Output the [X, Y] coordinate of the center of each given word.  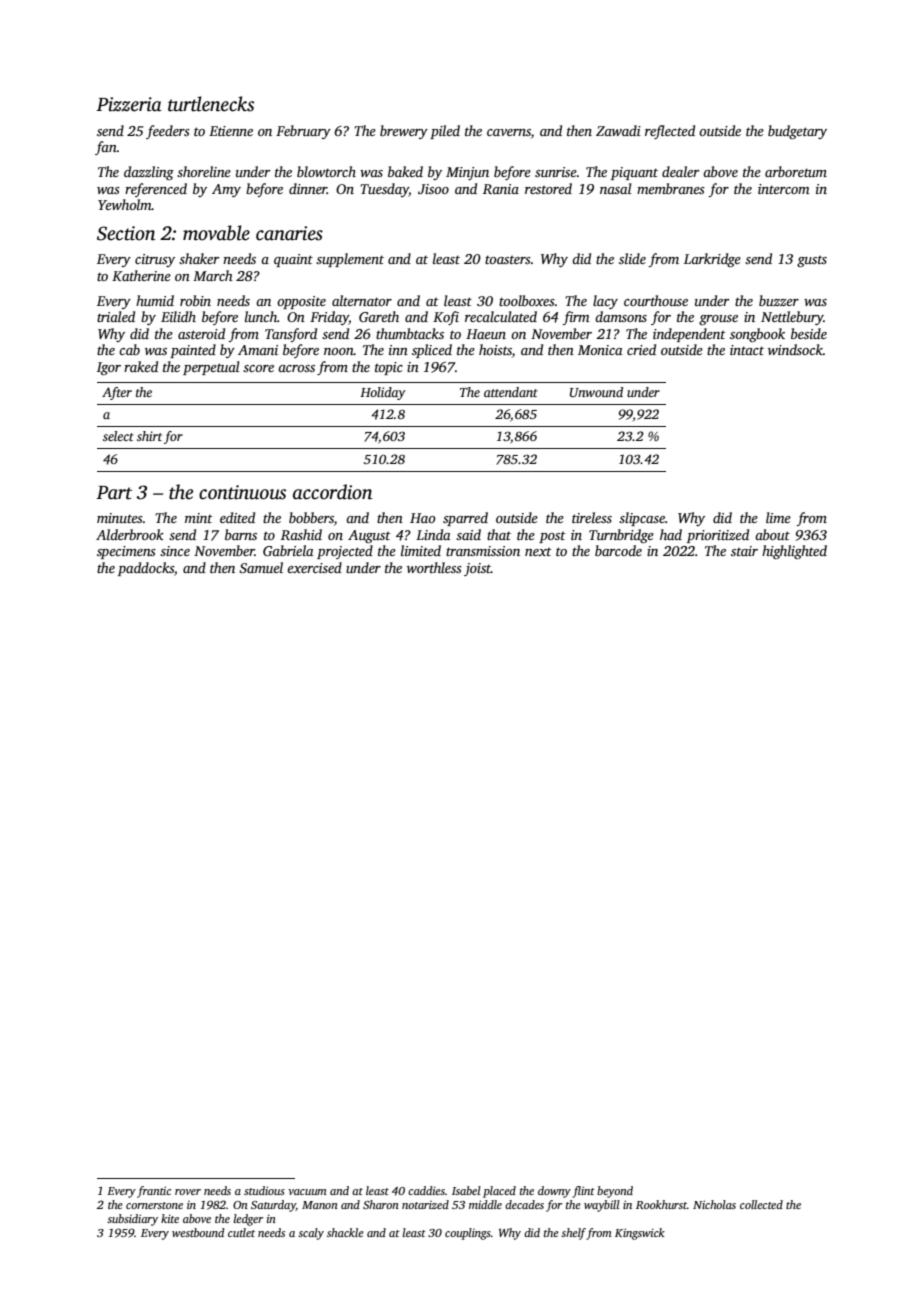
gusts [812, 261]
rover [188, 1192]
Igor [109, 368]
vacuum [307, 1192]
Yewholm [125, 204]
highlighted [794, 552]
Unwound [596, 392]
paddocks [146, 569]
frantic [154, 1192]
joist [477, 569]
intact [747, 350]
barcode [618, 550]
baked [405, 171]
